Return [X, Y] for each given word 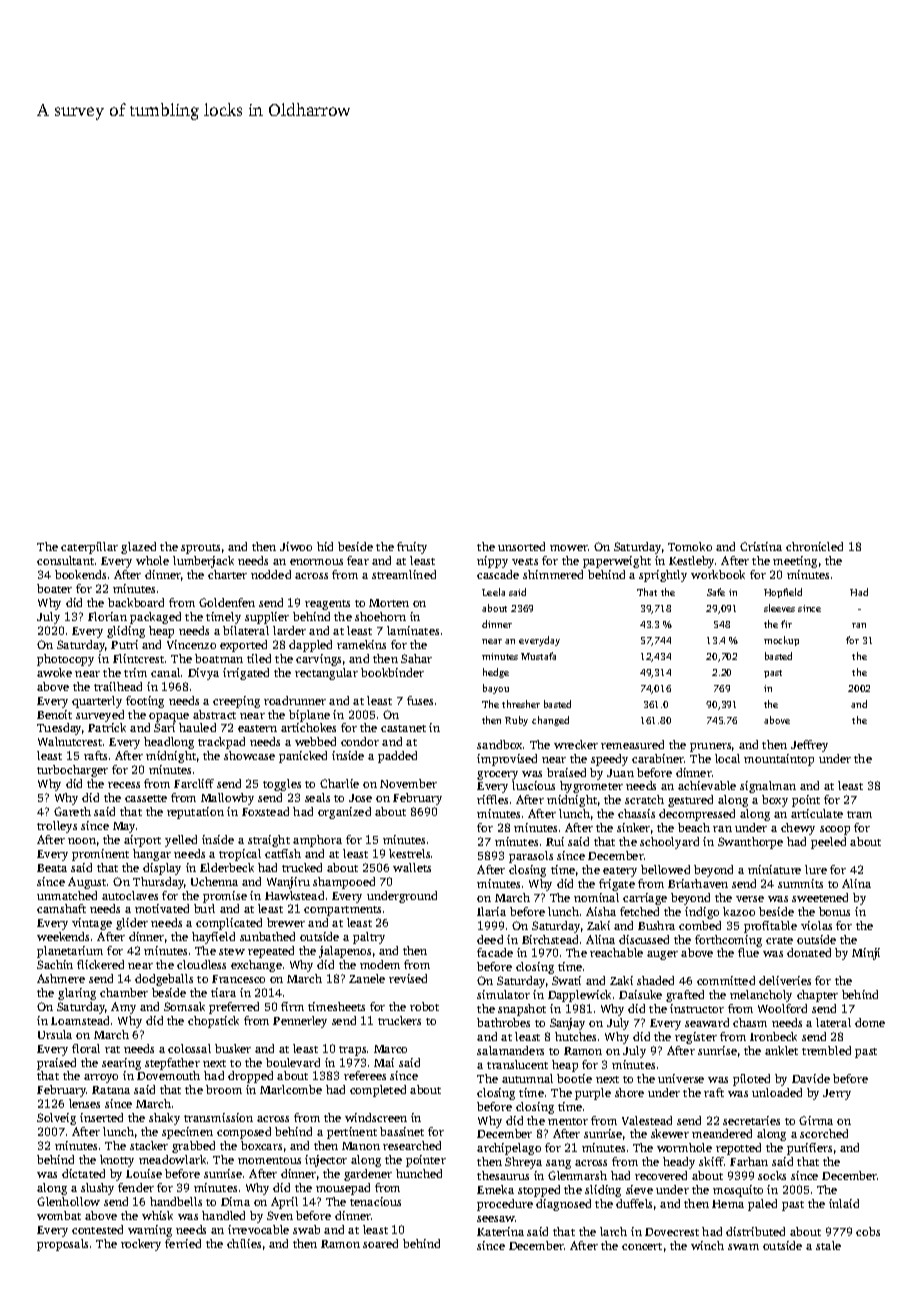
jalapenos [345, 952]
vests [525, 561]
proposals [62, 1245]
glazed [138, 548]
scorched [824, 1133]
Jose [360, 798]
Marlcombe [291, 1089]
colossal [189, 1048]
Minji [866, 954]
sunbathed [267, 936]
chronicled [814, 546]
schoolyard [669, 843]
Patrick [107, 727]
